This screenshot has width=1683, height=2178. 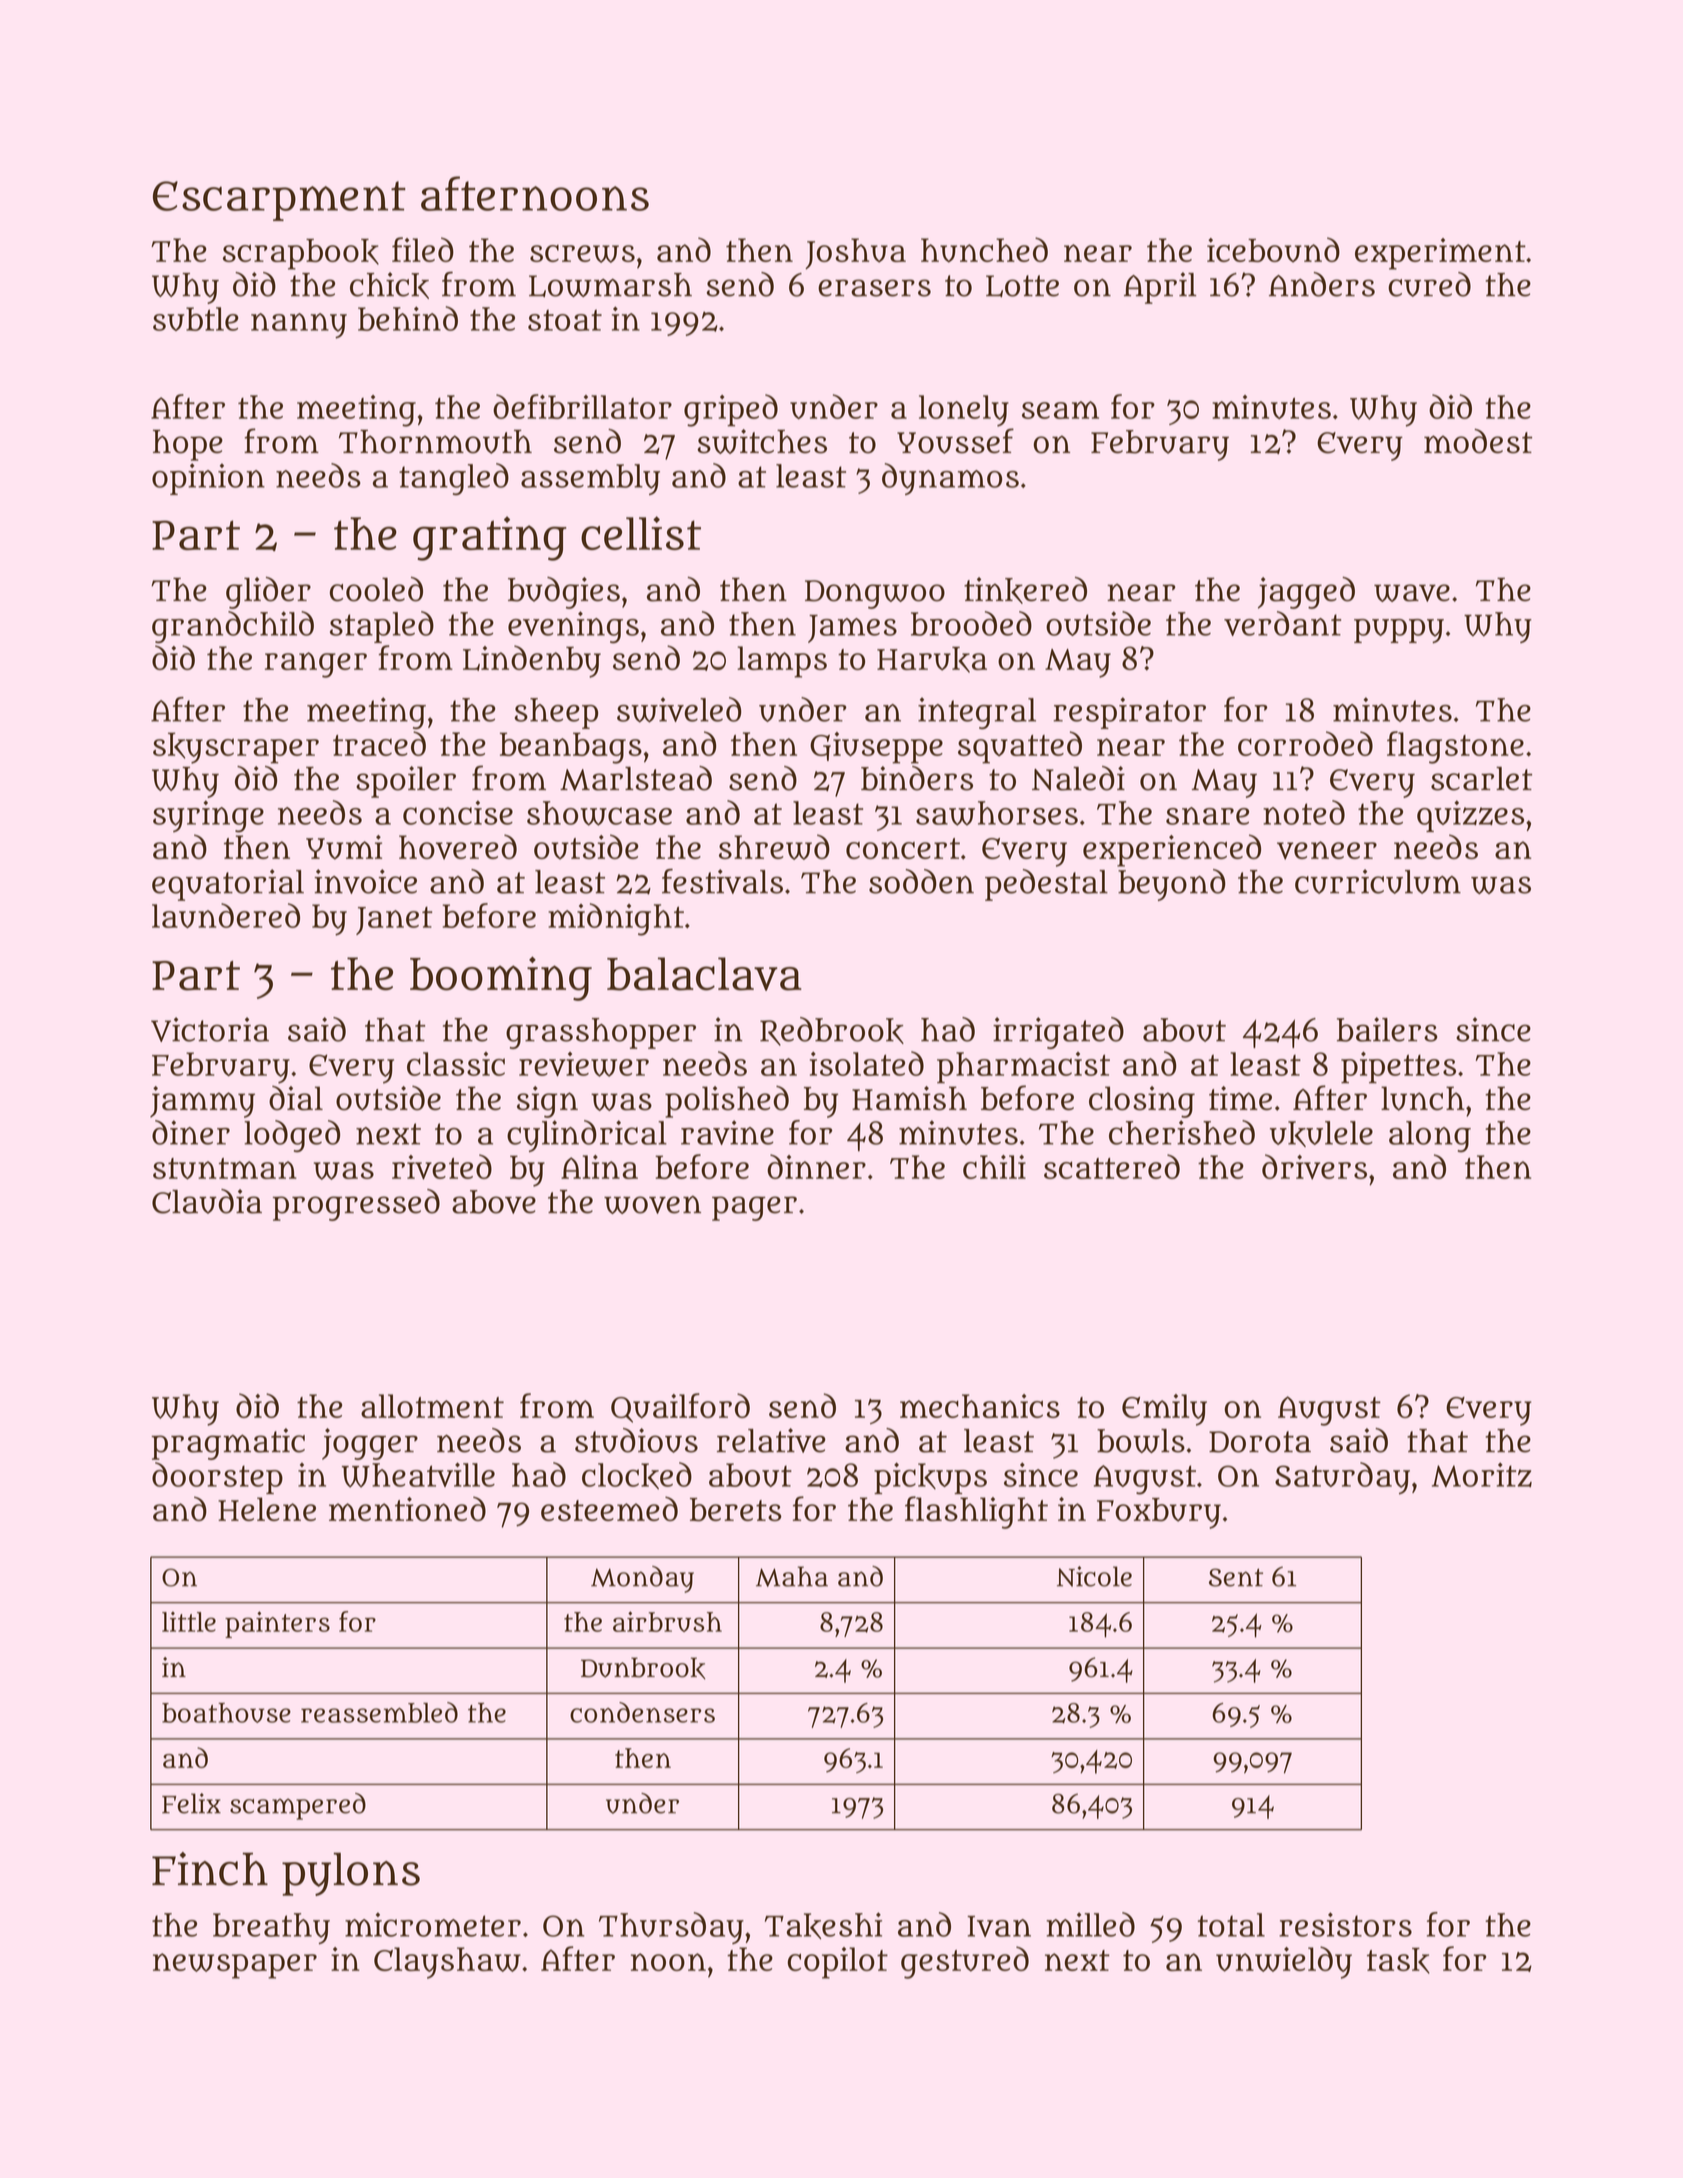 What do you see at coordinates (1321, 1134) in the screenshot?
I see `ukulele` at bounding box center [1321, 1134].
